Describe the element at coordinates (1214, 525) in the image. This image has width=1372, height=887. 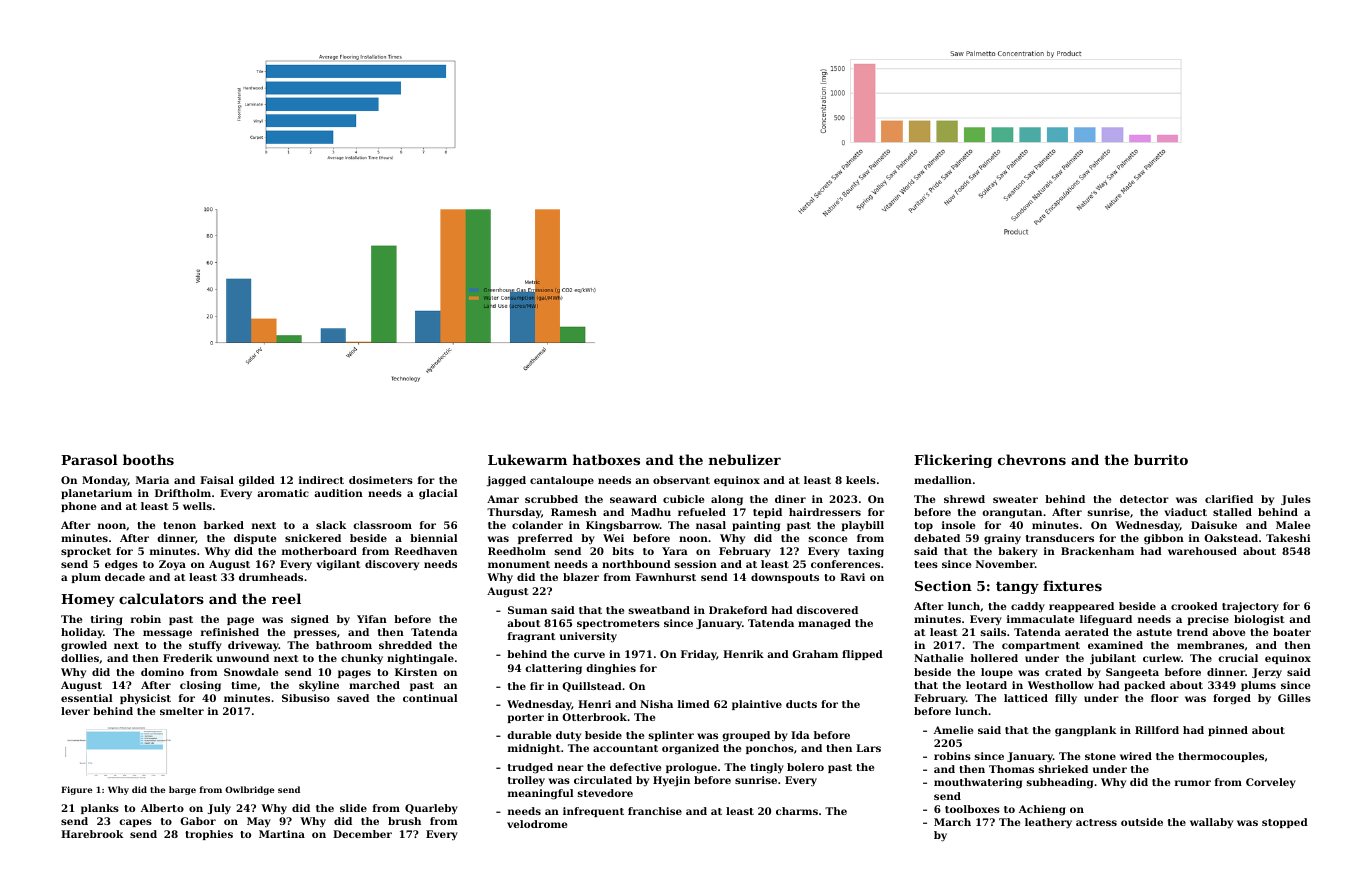
I see `Daisuke` at that location.
